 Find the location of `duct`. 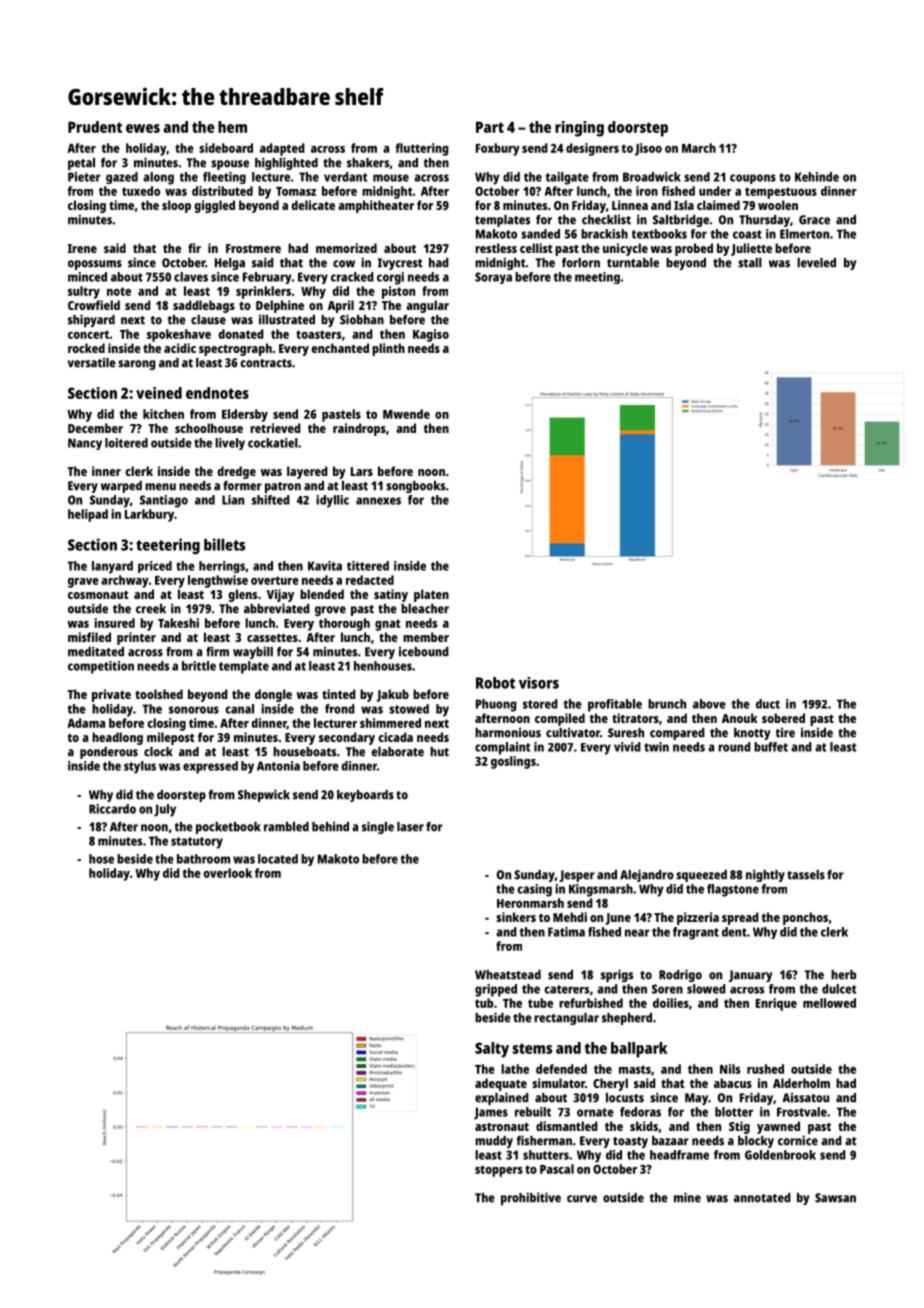

duct is located at coordinates (768, 704).
